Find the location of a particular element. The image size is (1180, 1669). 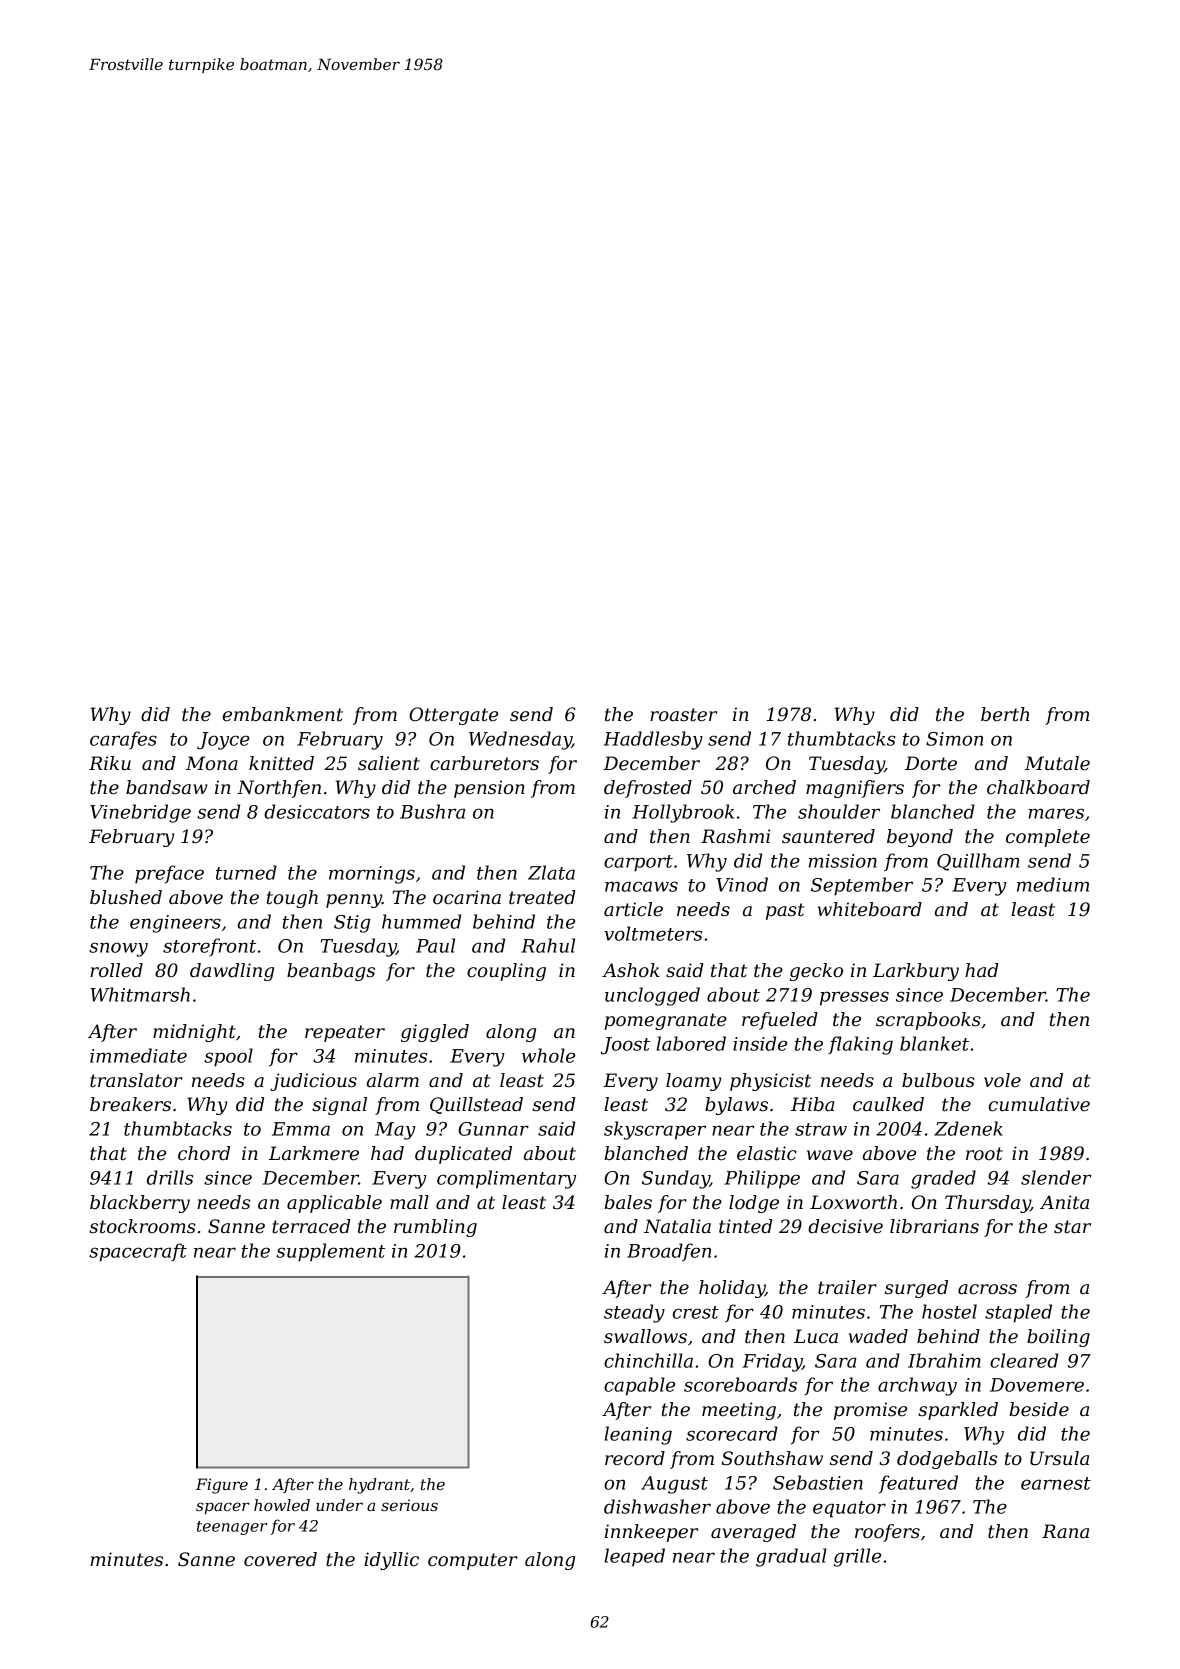

Wednesday is located at coordinates (520, 740).
